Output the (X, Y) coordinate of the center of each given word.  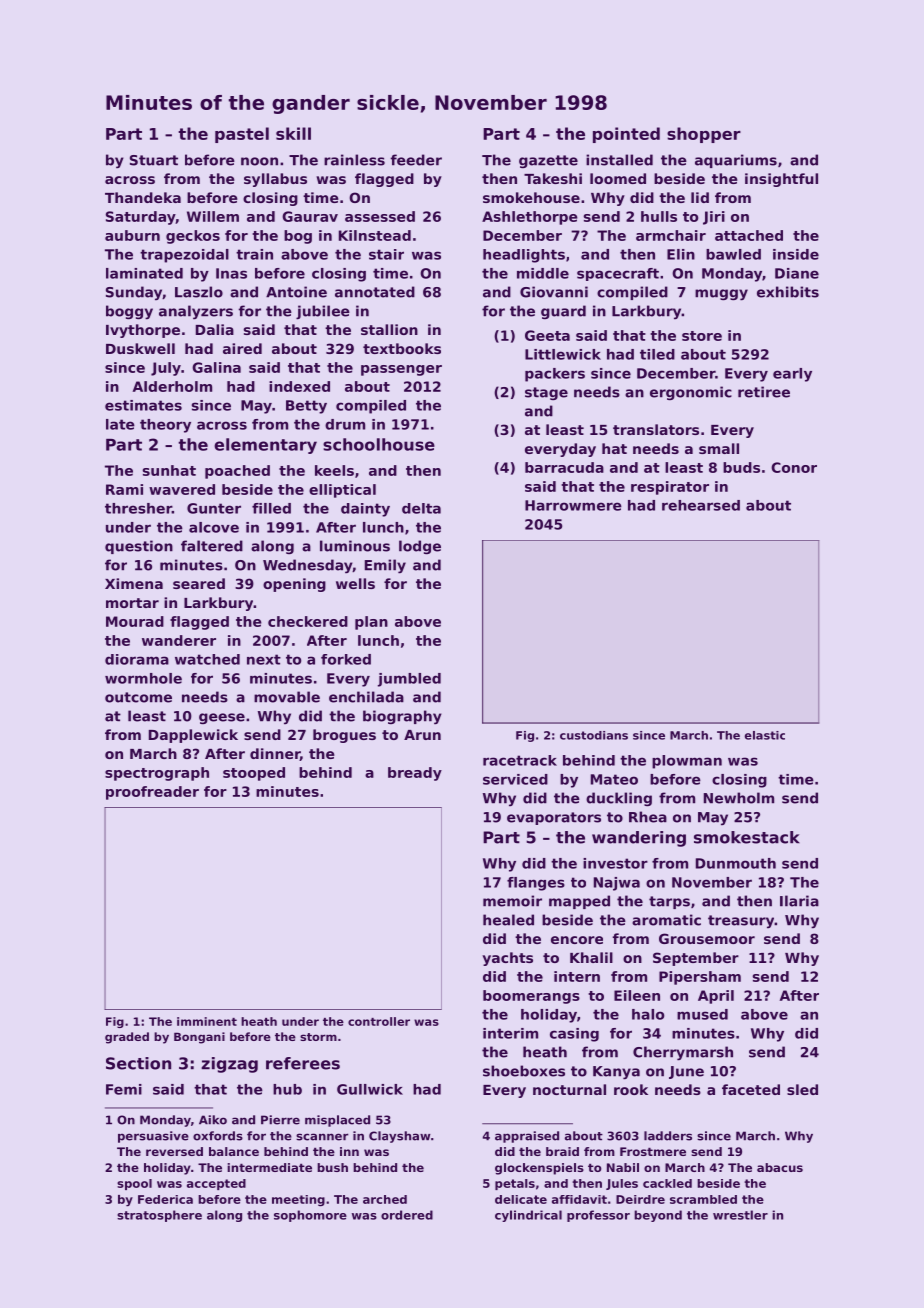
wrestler (740, 1215)
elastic (765, 735)
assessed (380, 216)
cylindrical (528, 1216)
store (702, 336)
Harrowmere (573, 505)
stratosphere (159, 1216)
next (264, 659)
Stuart (154, 160)
